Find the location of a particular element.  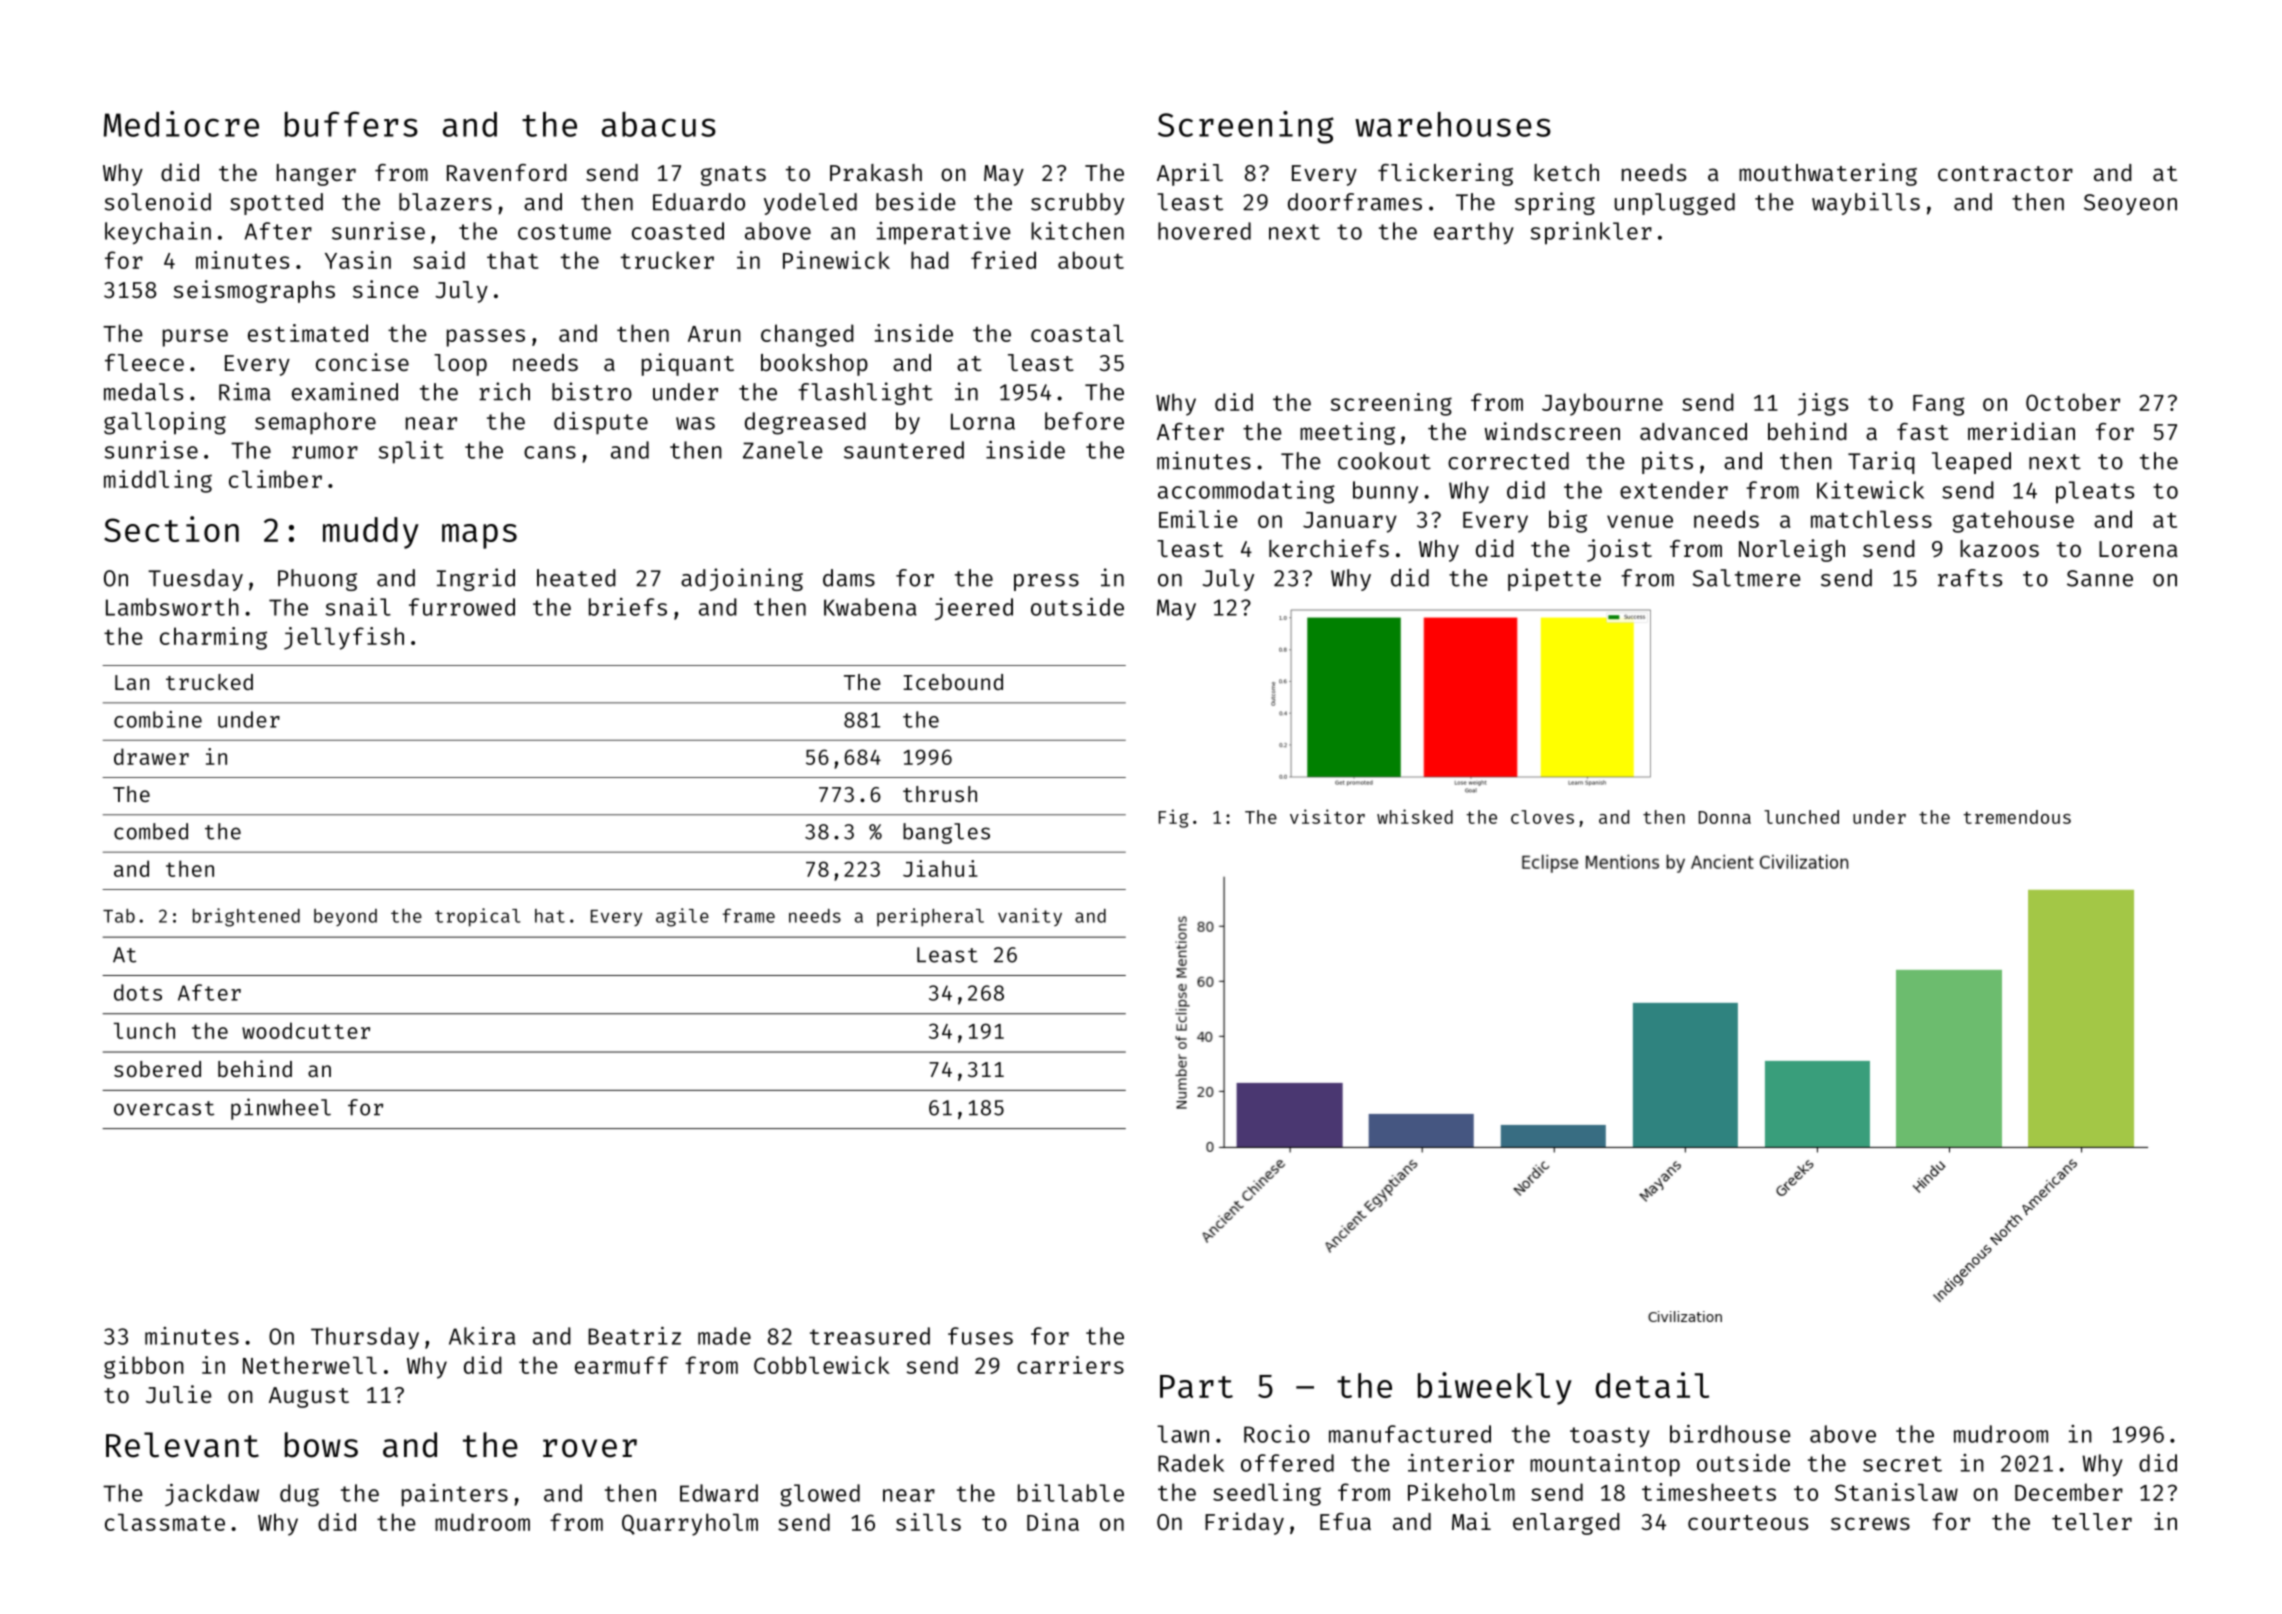

enlarged is located at coordinates (1566, 1524).
